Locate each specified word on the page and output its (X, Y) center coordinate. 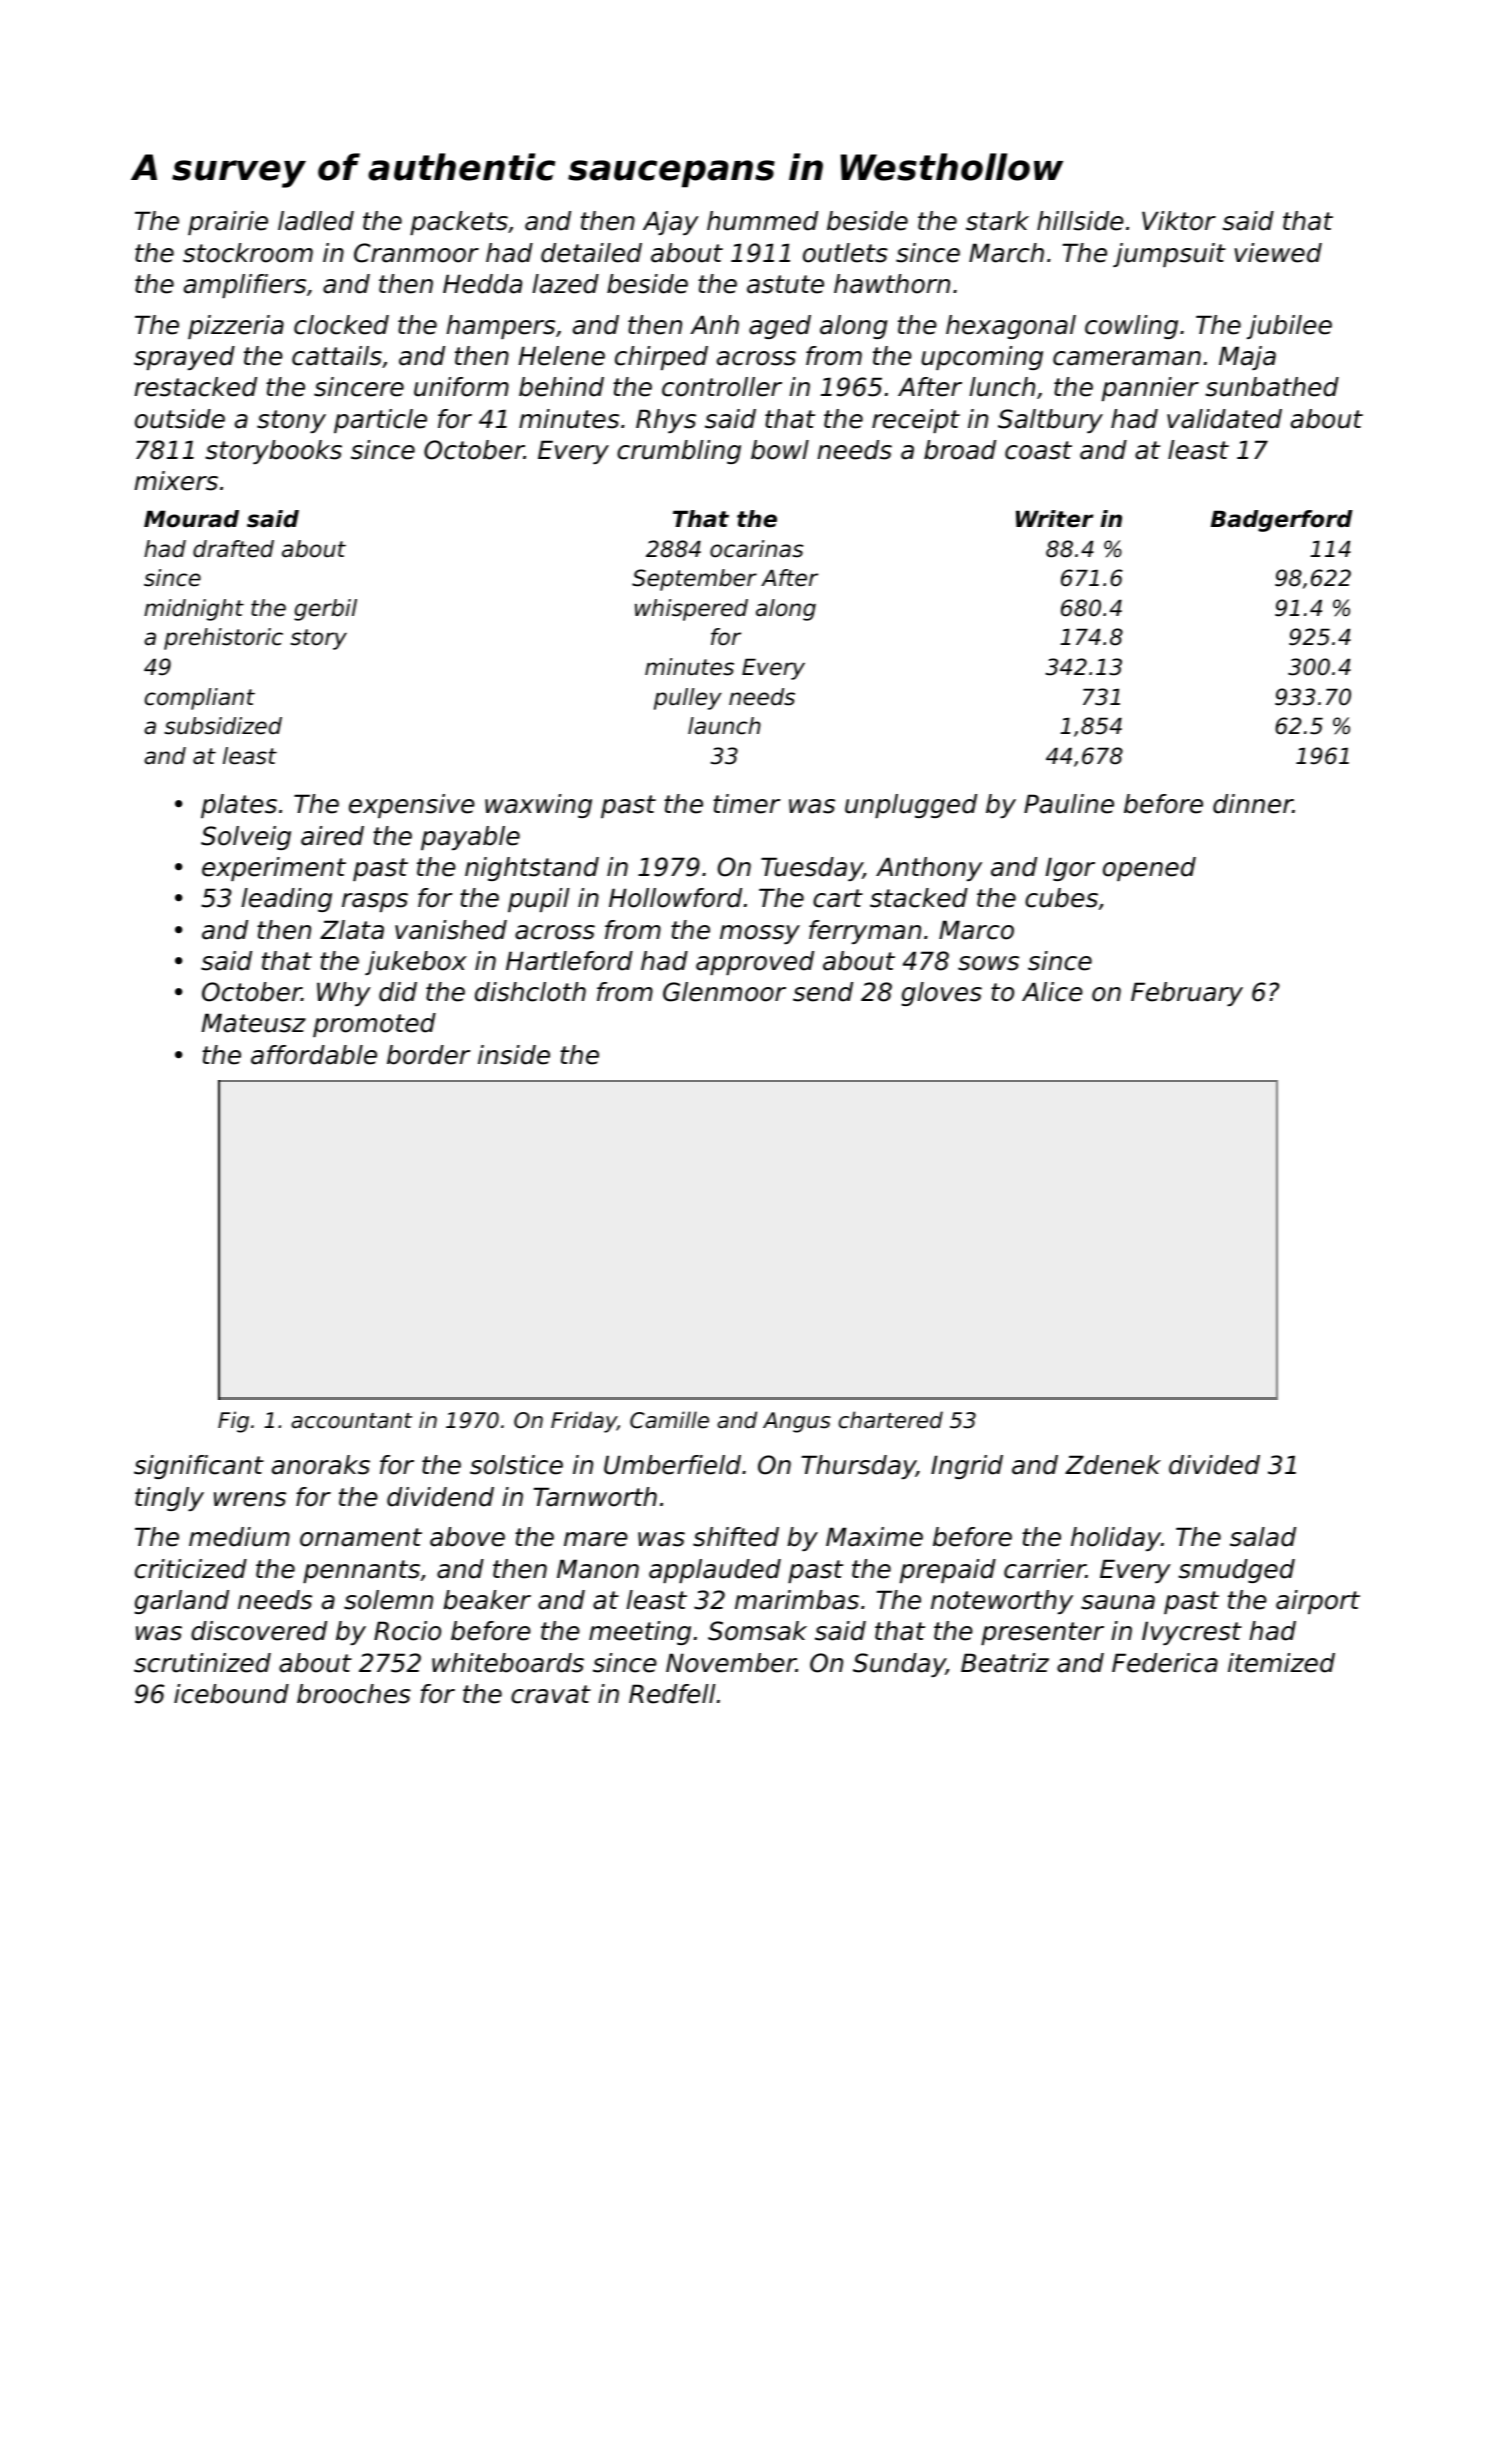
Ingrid (967, 1467)
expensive (412, 806)
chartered (891, 1420)
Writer (1054, 519)
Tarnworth (595, 1497)
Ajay (671, 223)
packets (459, 223)
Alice (1052, 992)
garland (181, 1602)
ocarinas (757, 549)
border (428, 1055)
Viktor (1179, 221)
